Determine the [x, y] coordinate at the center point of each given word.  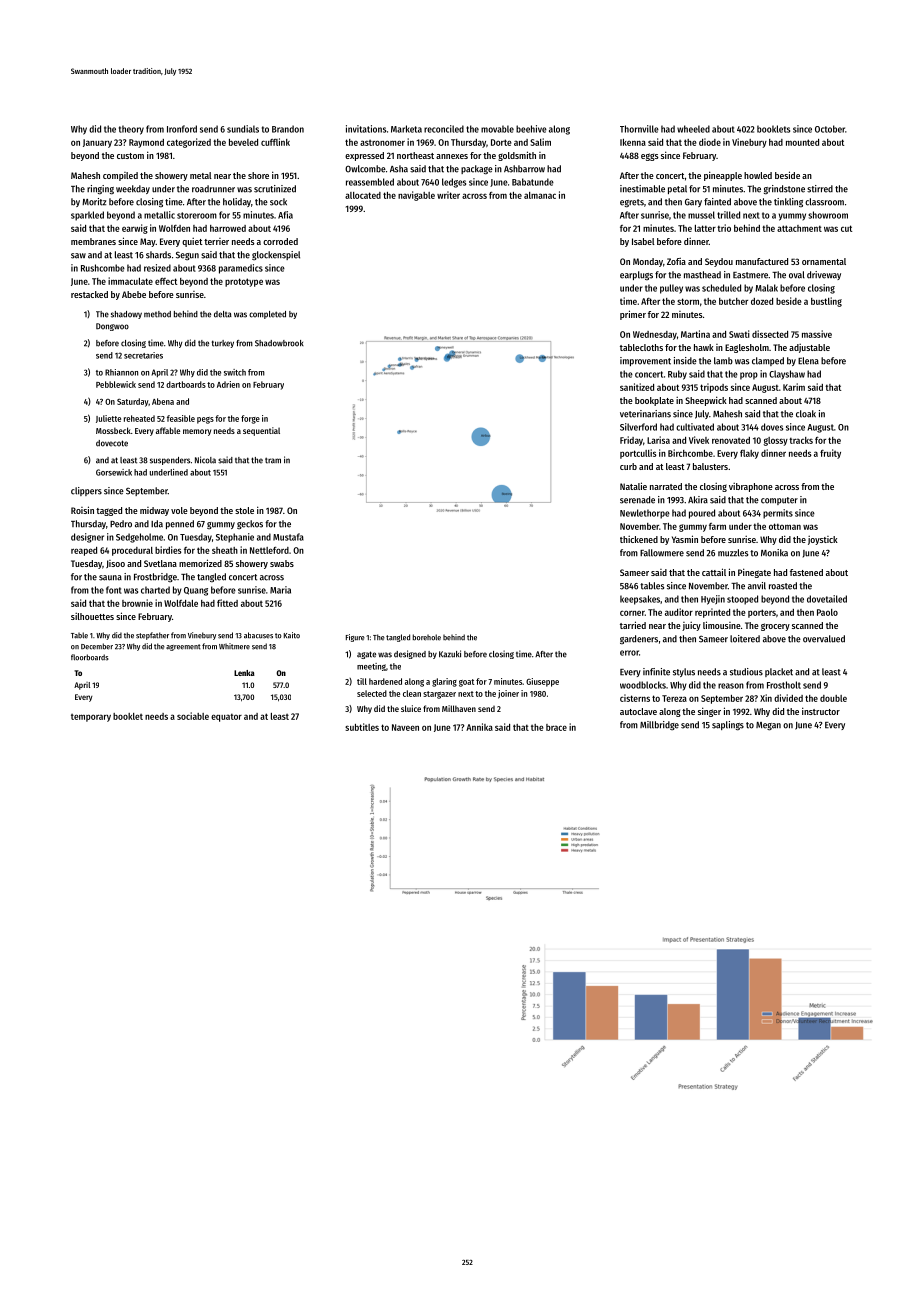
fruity [830, 454]
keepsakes [640, 600]
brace [556, 727]
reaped [84, 551]
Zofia [676, 261]
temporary [91, 718]
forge [250, 419]
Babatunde [533, 182]
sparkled [87, 216]
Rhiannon [121, 372]
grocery [775, 627]
